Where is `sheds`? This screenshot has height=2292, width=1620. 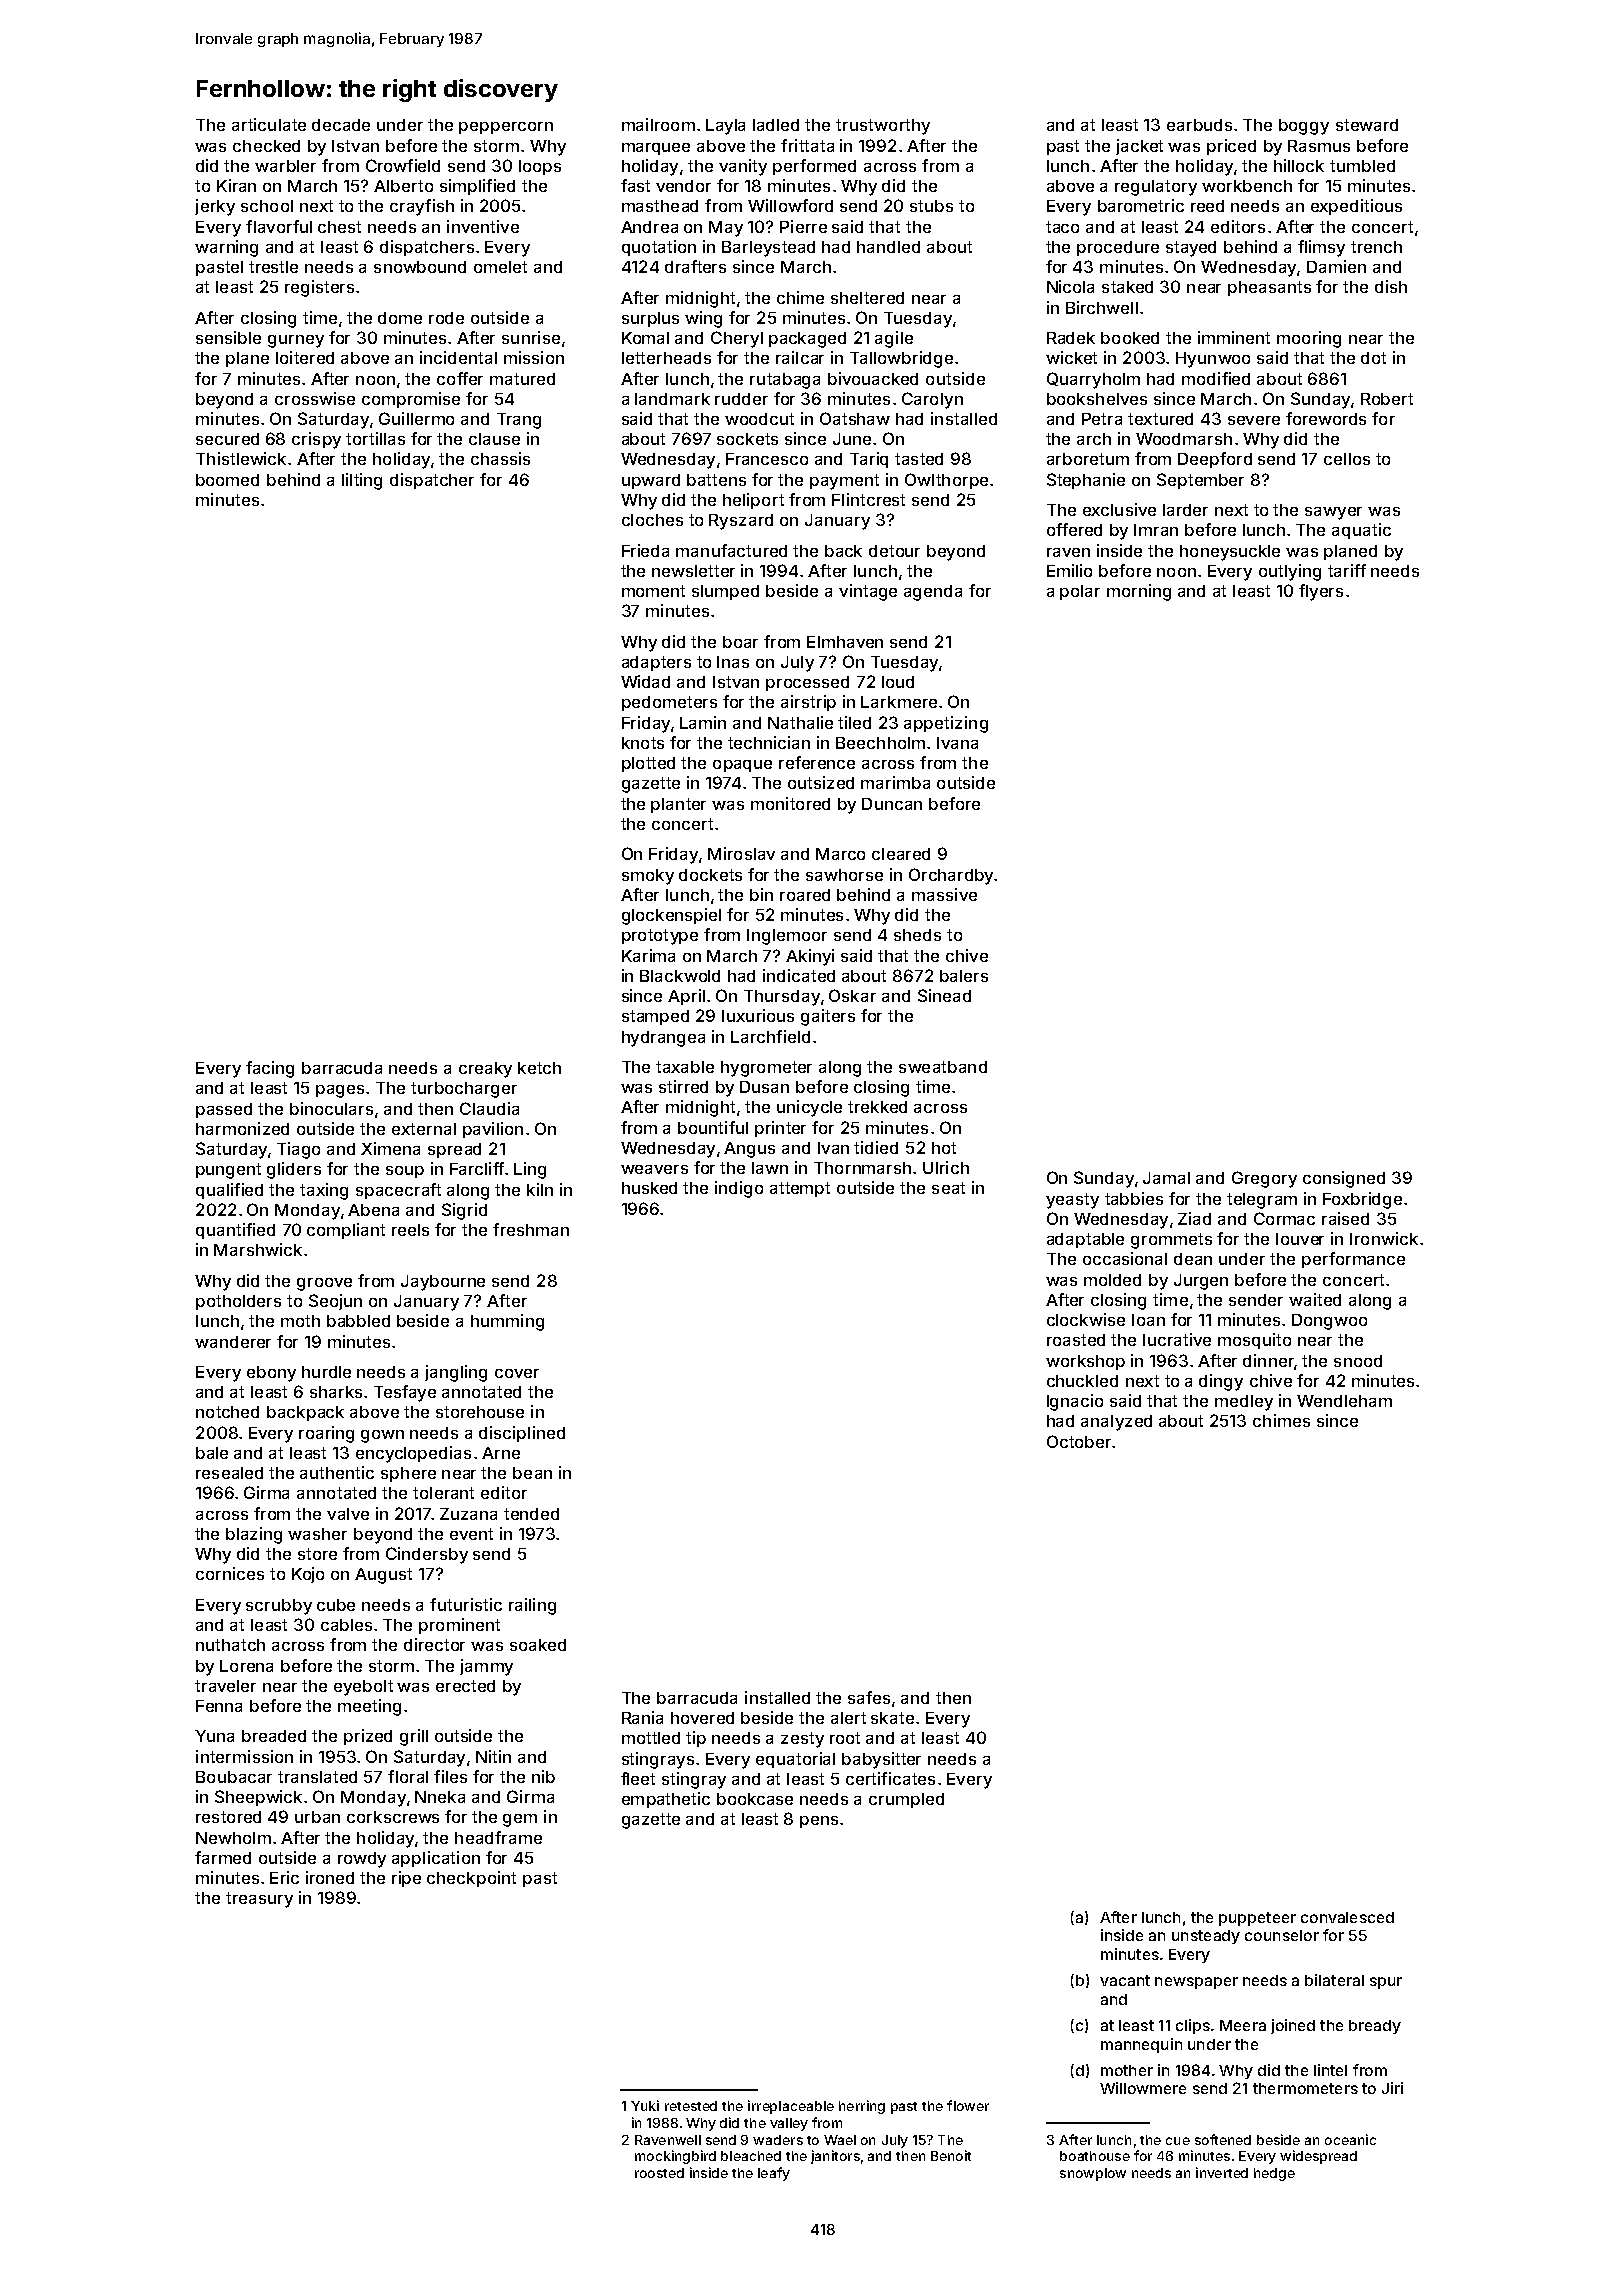 sheds is located at coordinates (917, 935).
